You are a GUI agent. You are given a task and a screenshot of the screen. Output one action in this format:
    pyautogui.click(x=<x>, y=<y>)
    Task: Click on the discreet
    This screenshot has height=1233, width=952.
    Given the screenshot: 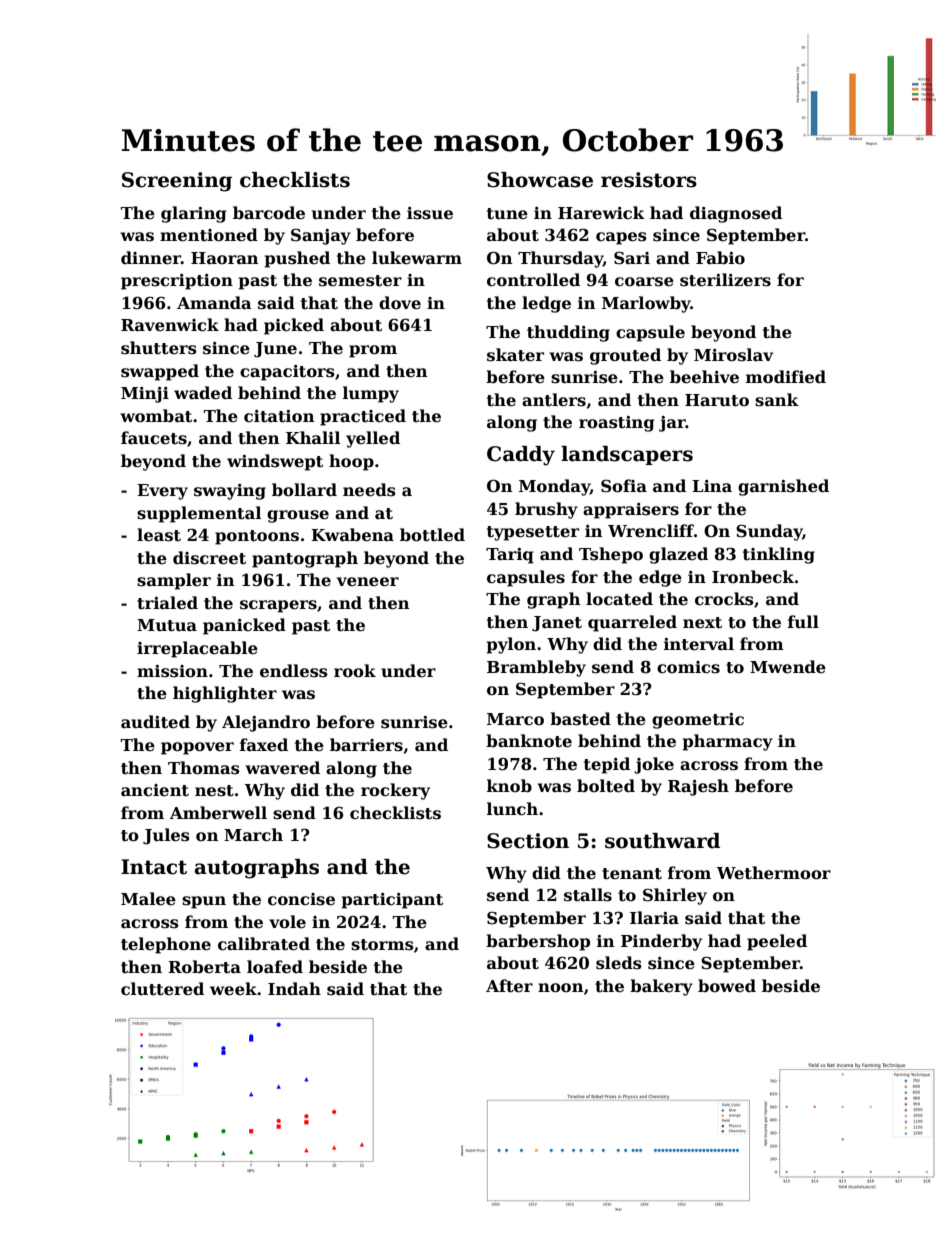 What is the action you would take?
    pyautogui.click(x=209, y=558)
